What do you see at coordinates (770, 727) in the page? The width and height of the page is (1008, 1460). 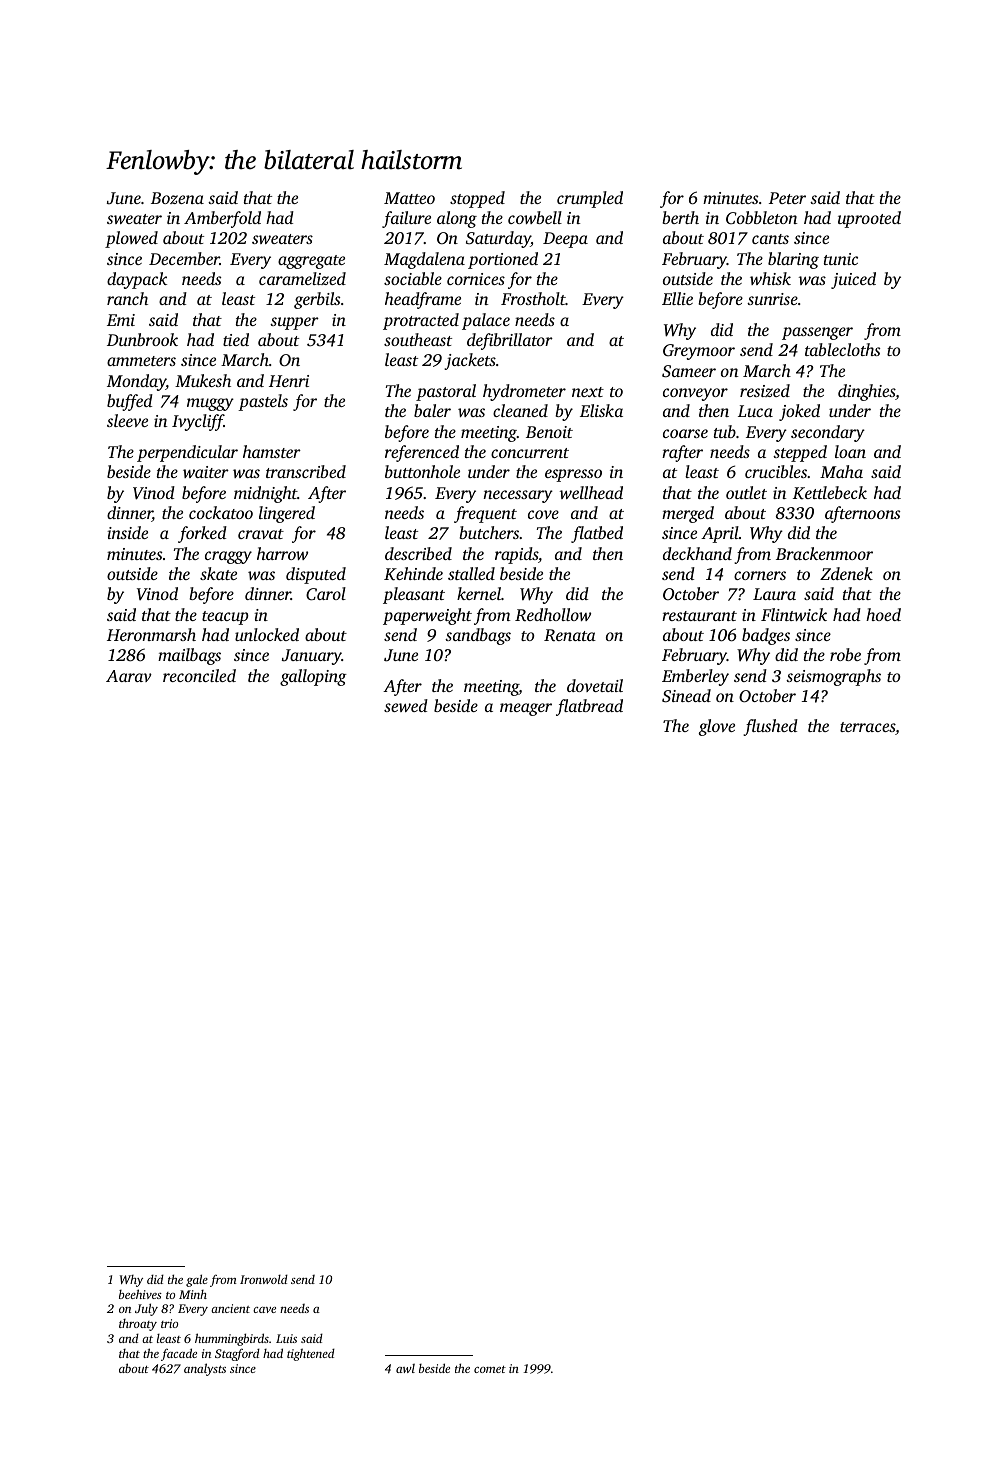 I see `flushed` at bounding box center [770, 727].
